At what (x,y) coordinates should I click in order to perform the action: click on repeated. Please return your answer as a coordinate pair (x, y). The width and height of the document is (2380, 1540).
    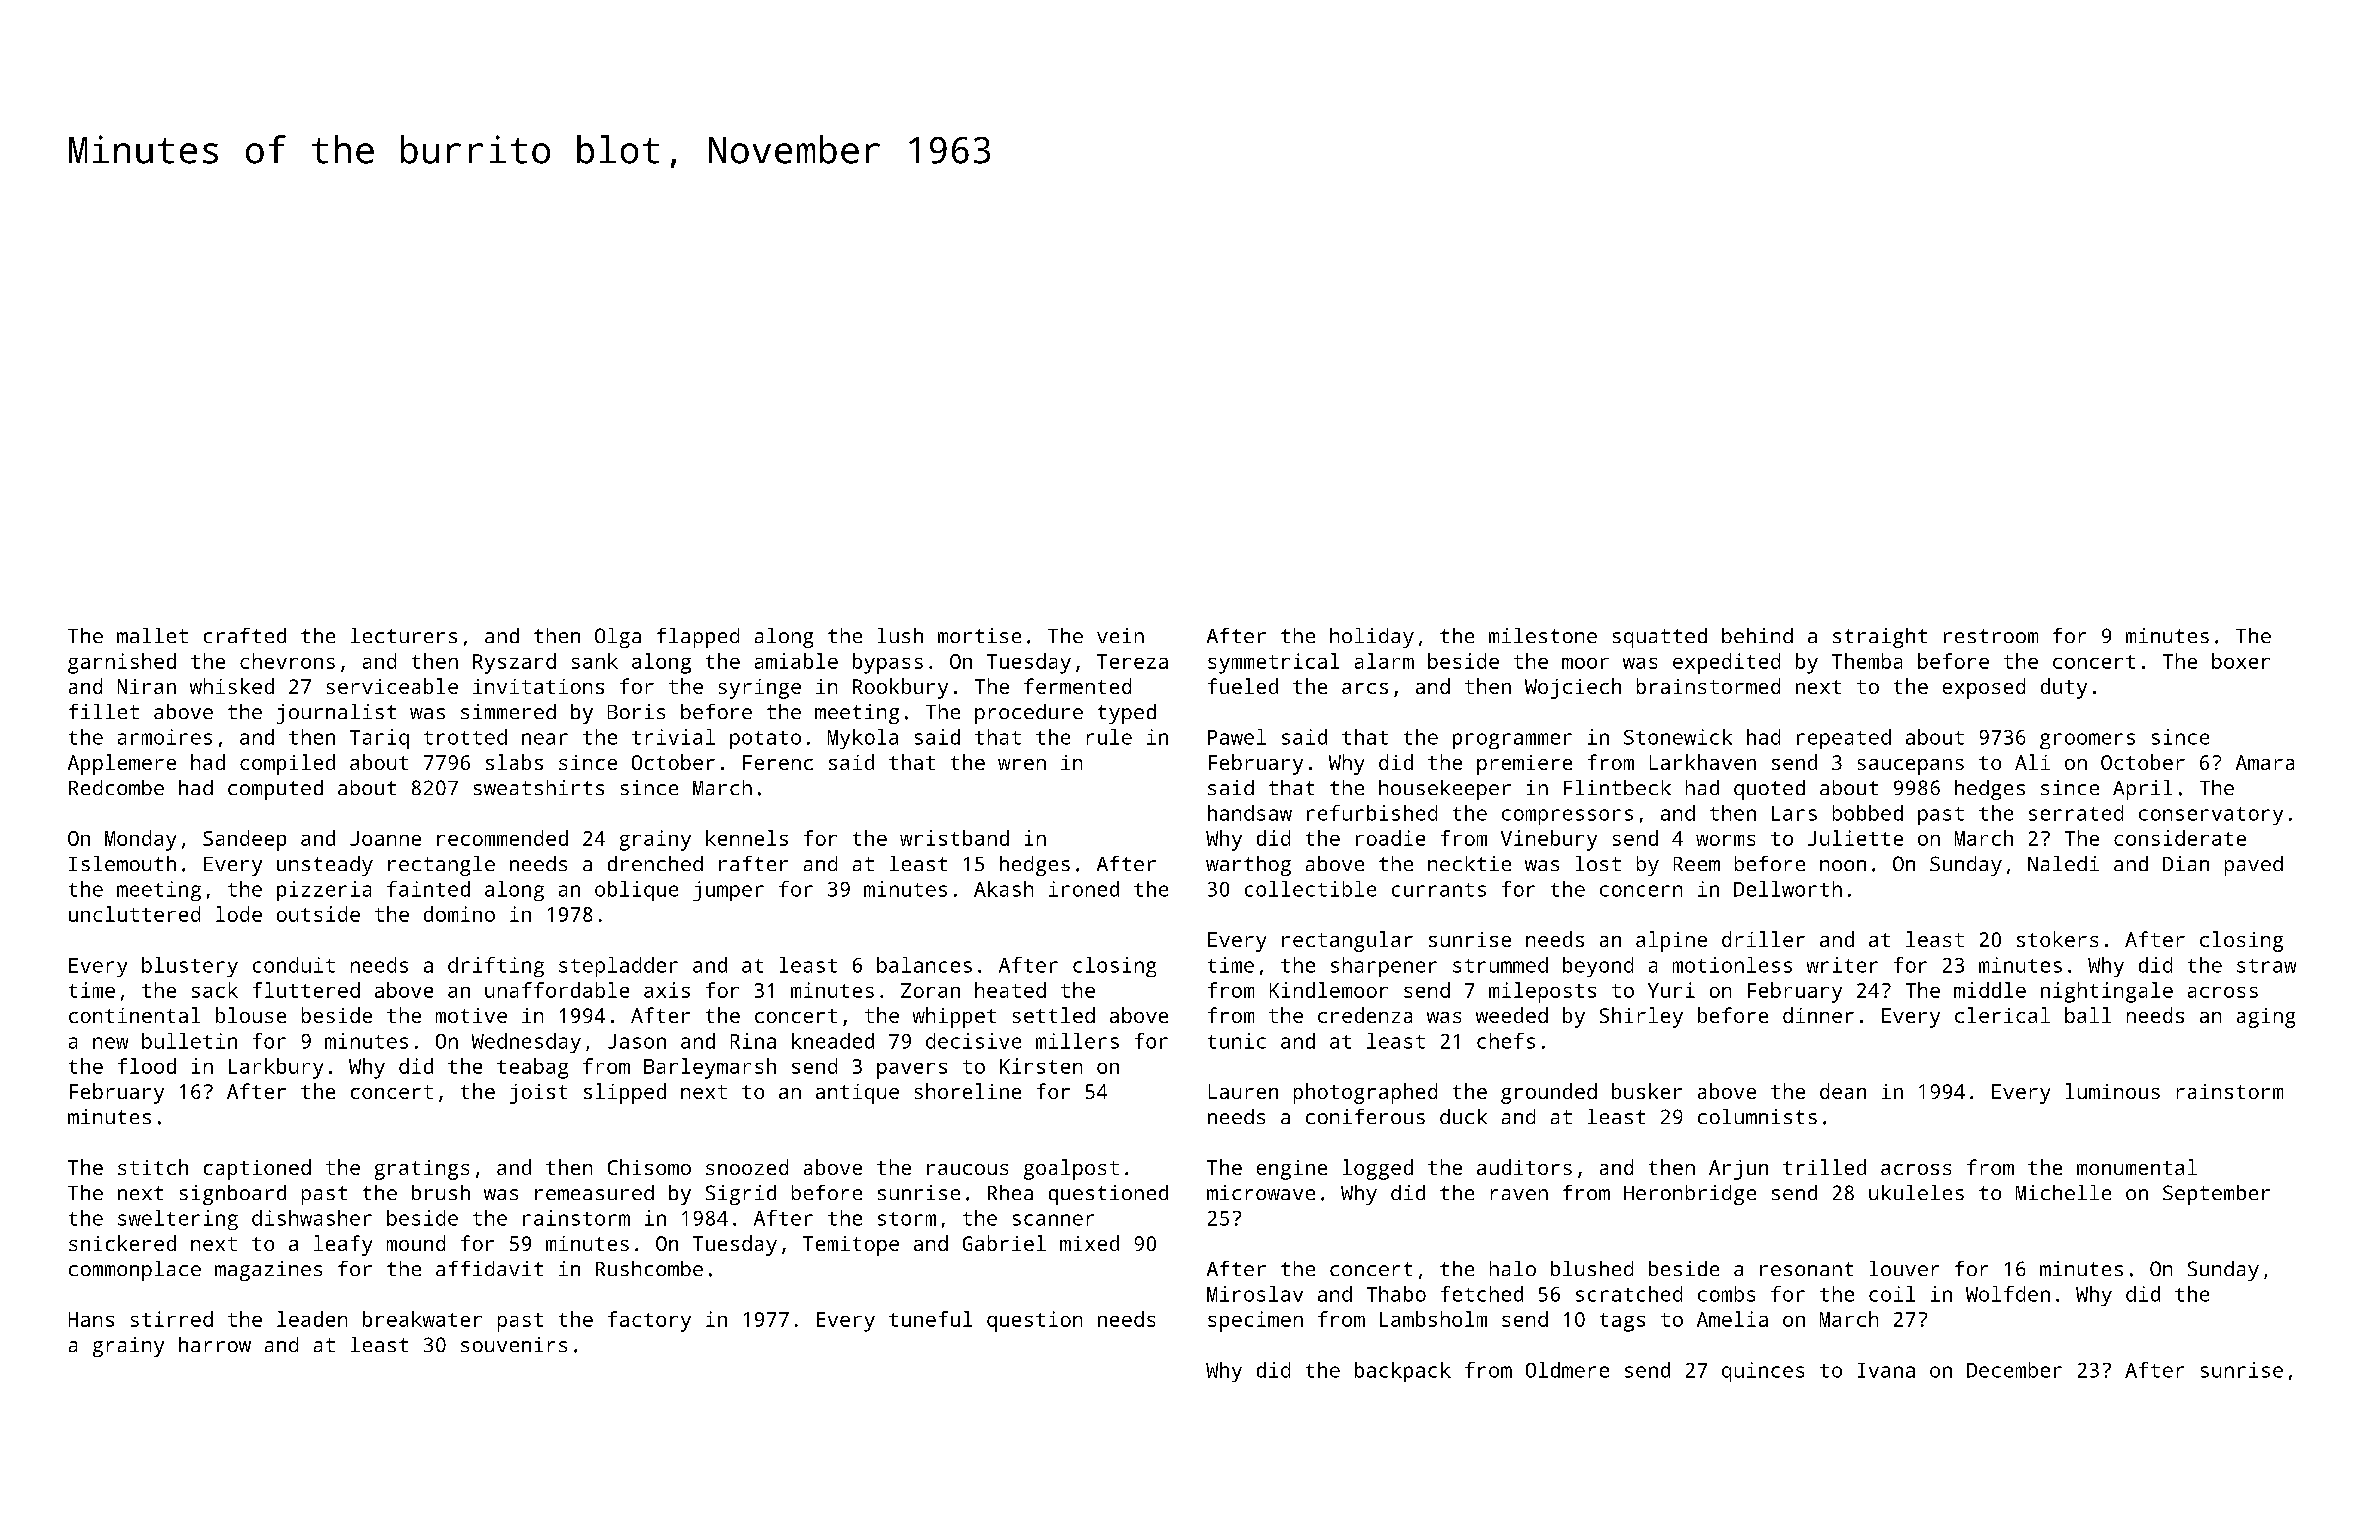
    Looking at the image, I should click on (1844, 739).
